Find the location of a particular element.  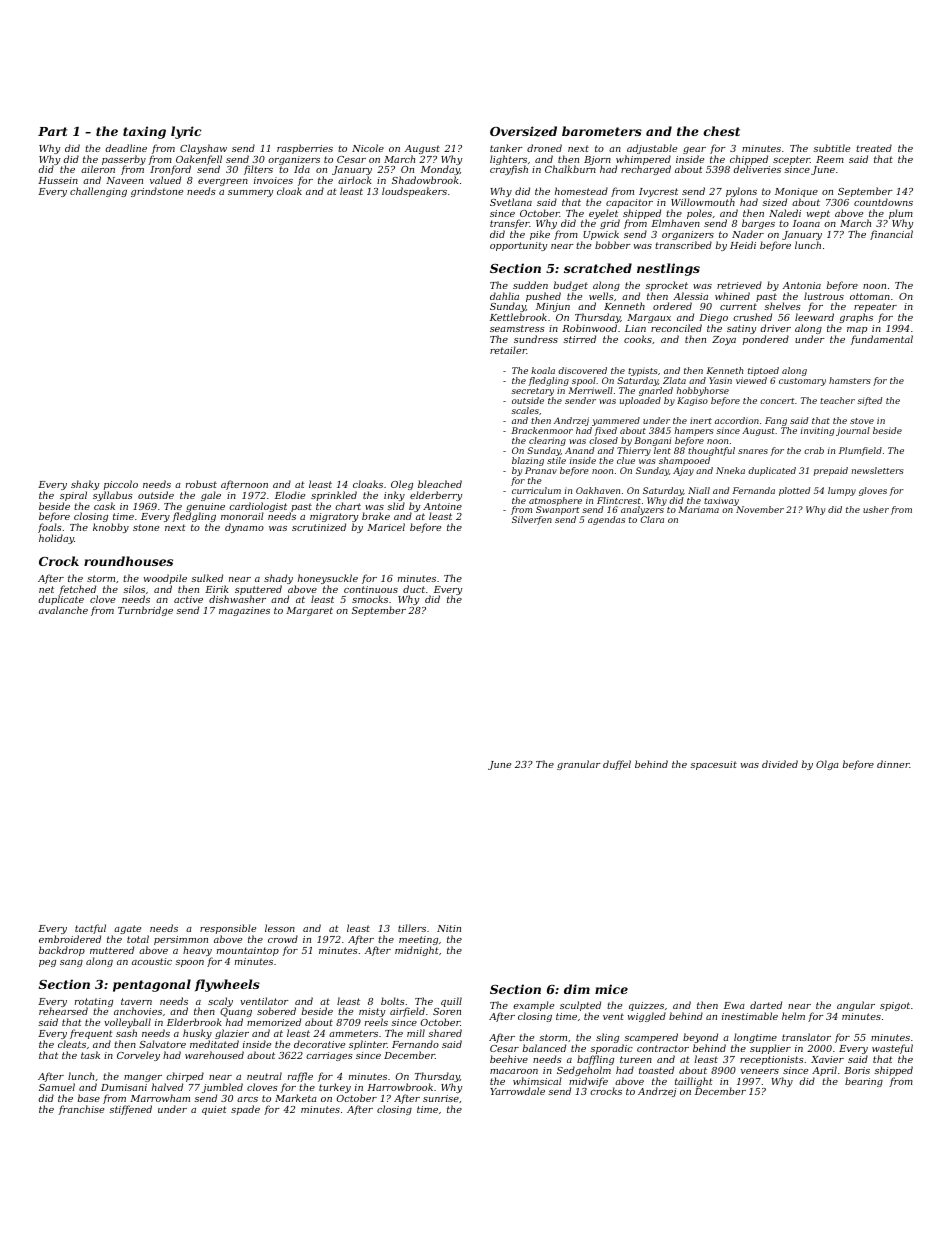

granular is located at coordinates (579, 765).
